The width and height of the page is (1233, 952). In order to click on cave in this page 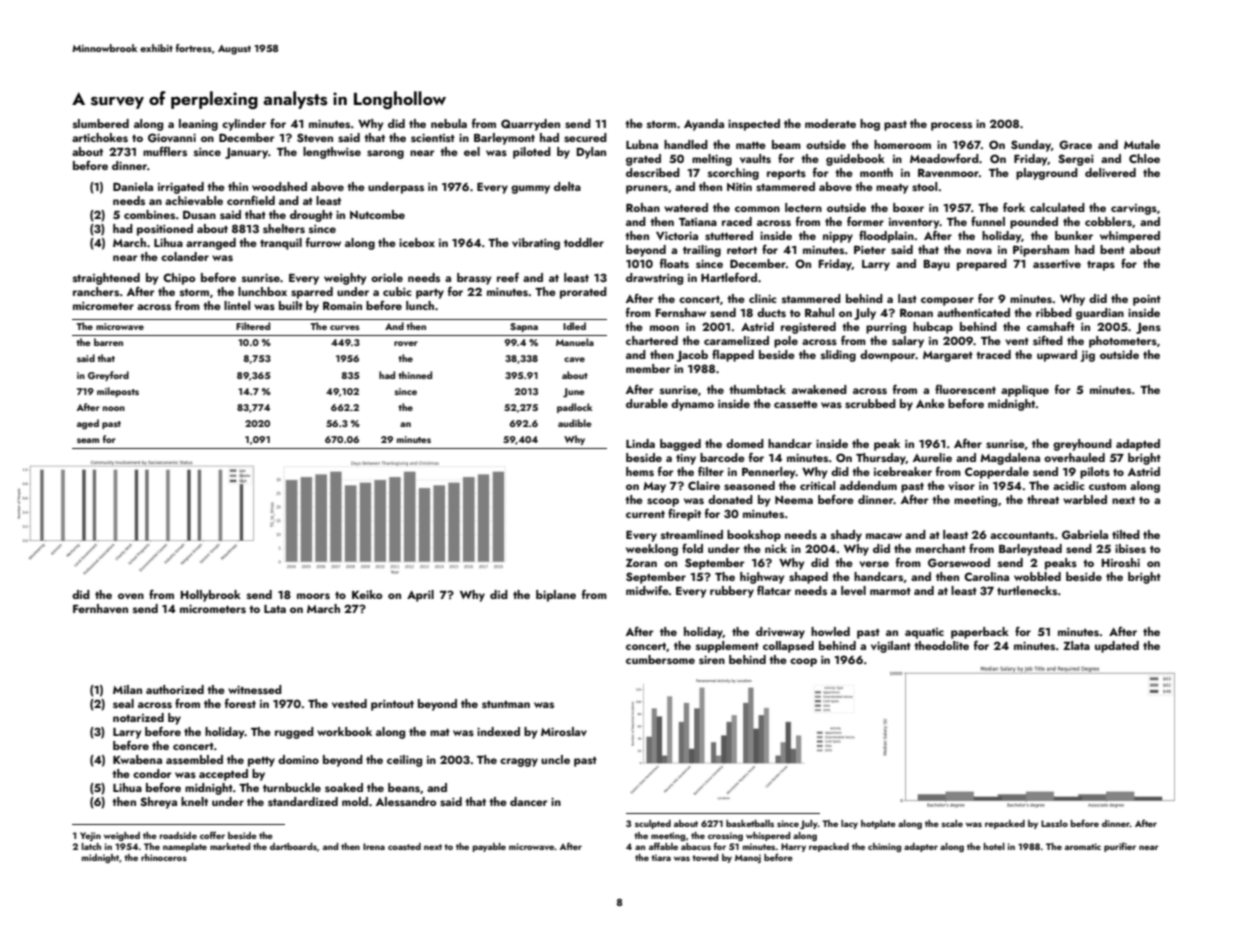, I will do `click(574, 359)`.
